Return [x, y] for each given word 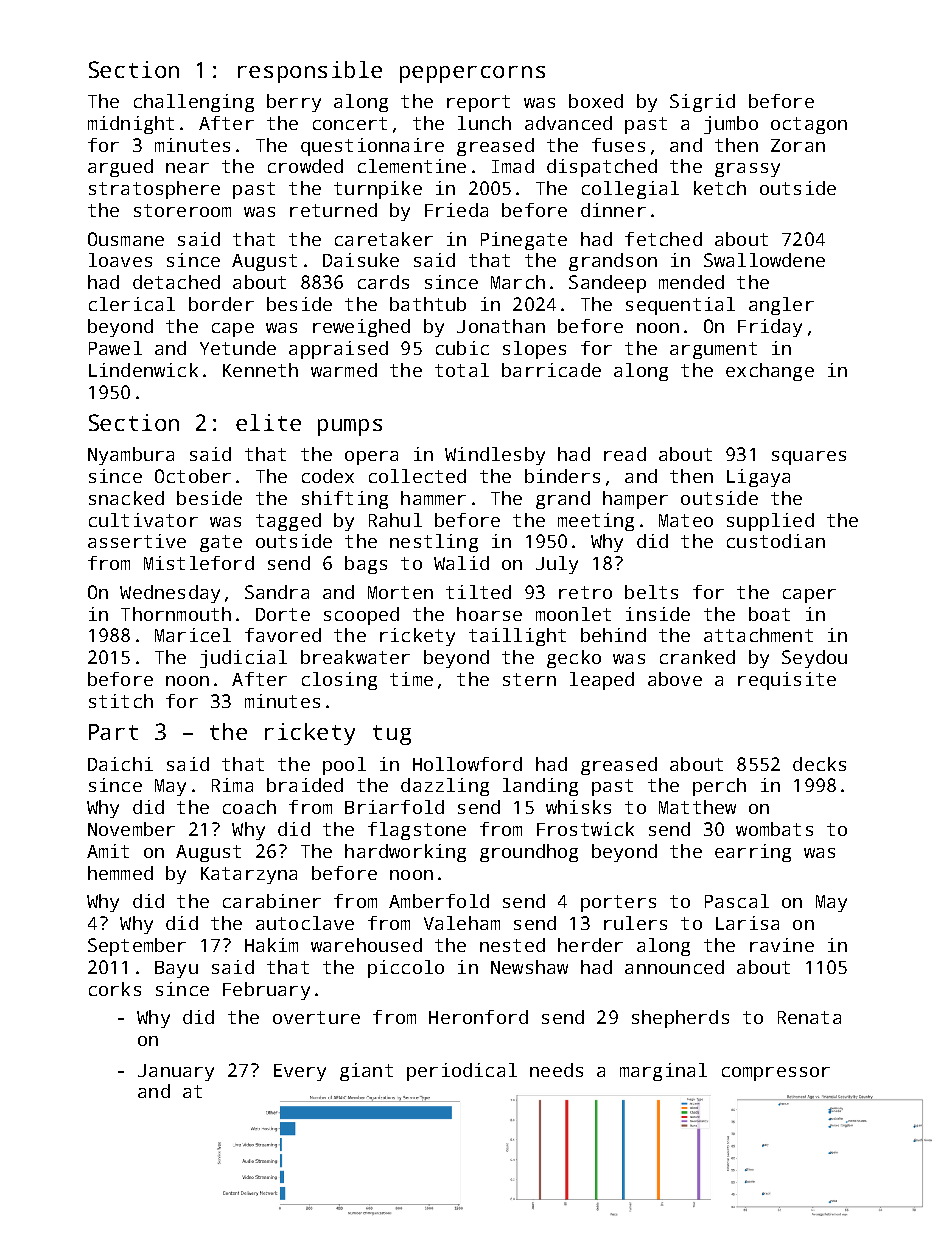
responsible [310, 72]
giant [366, 1072]
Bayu [176, 969]
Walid [461, 563]
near [187, 168]
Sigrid [702, 103]
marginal [663, 1072]
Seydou [814, 659]
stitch [121, 701]
